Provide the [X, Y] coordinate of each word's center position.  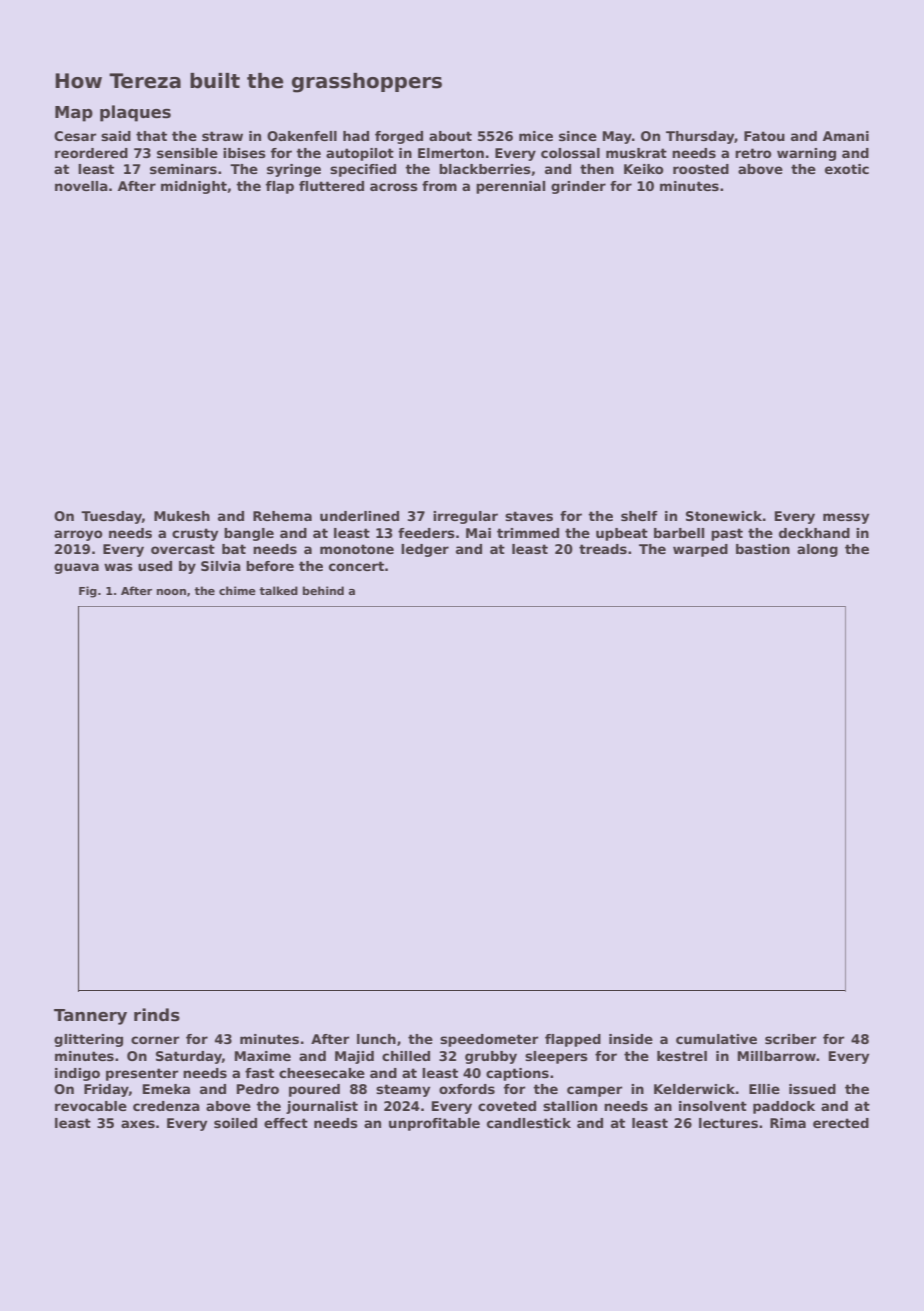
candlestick [529, 1123]
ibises [244, 153]
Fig [88, 592]
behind [323, 590]
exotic [847, 169]
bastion [763, 549]
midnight [194, 187]
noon [171, 592]
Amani [846, 136]
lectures [728, 1123]
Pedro [258, 1089]
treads [603, 549]
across [394, 187]
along [817, 550]
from [439, 186]
